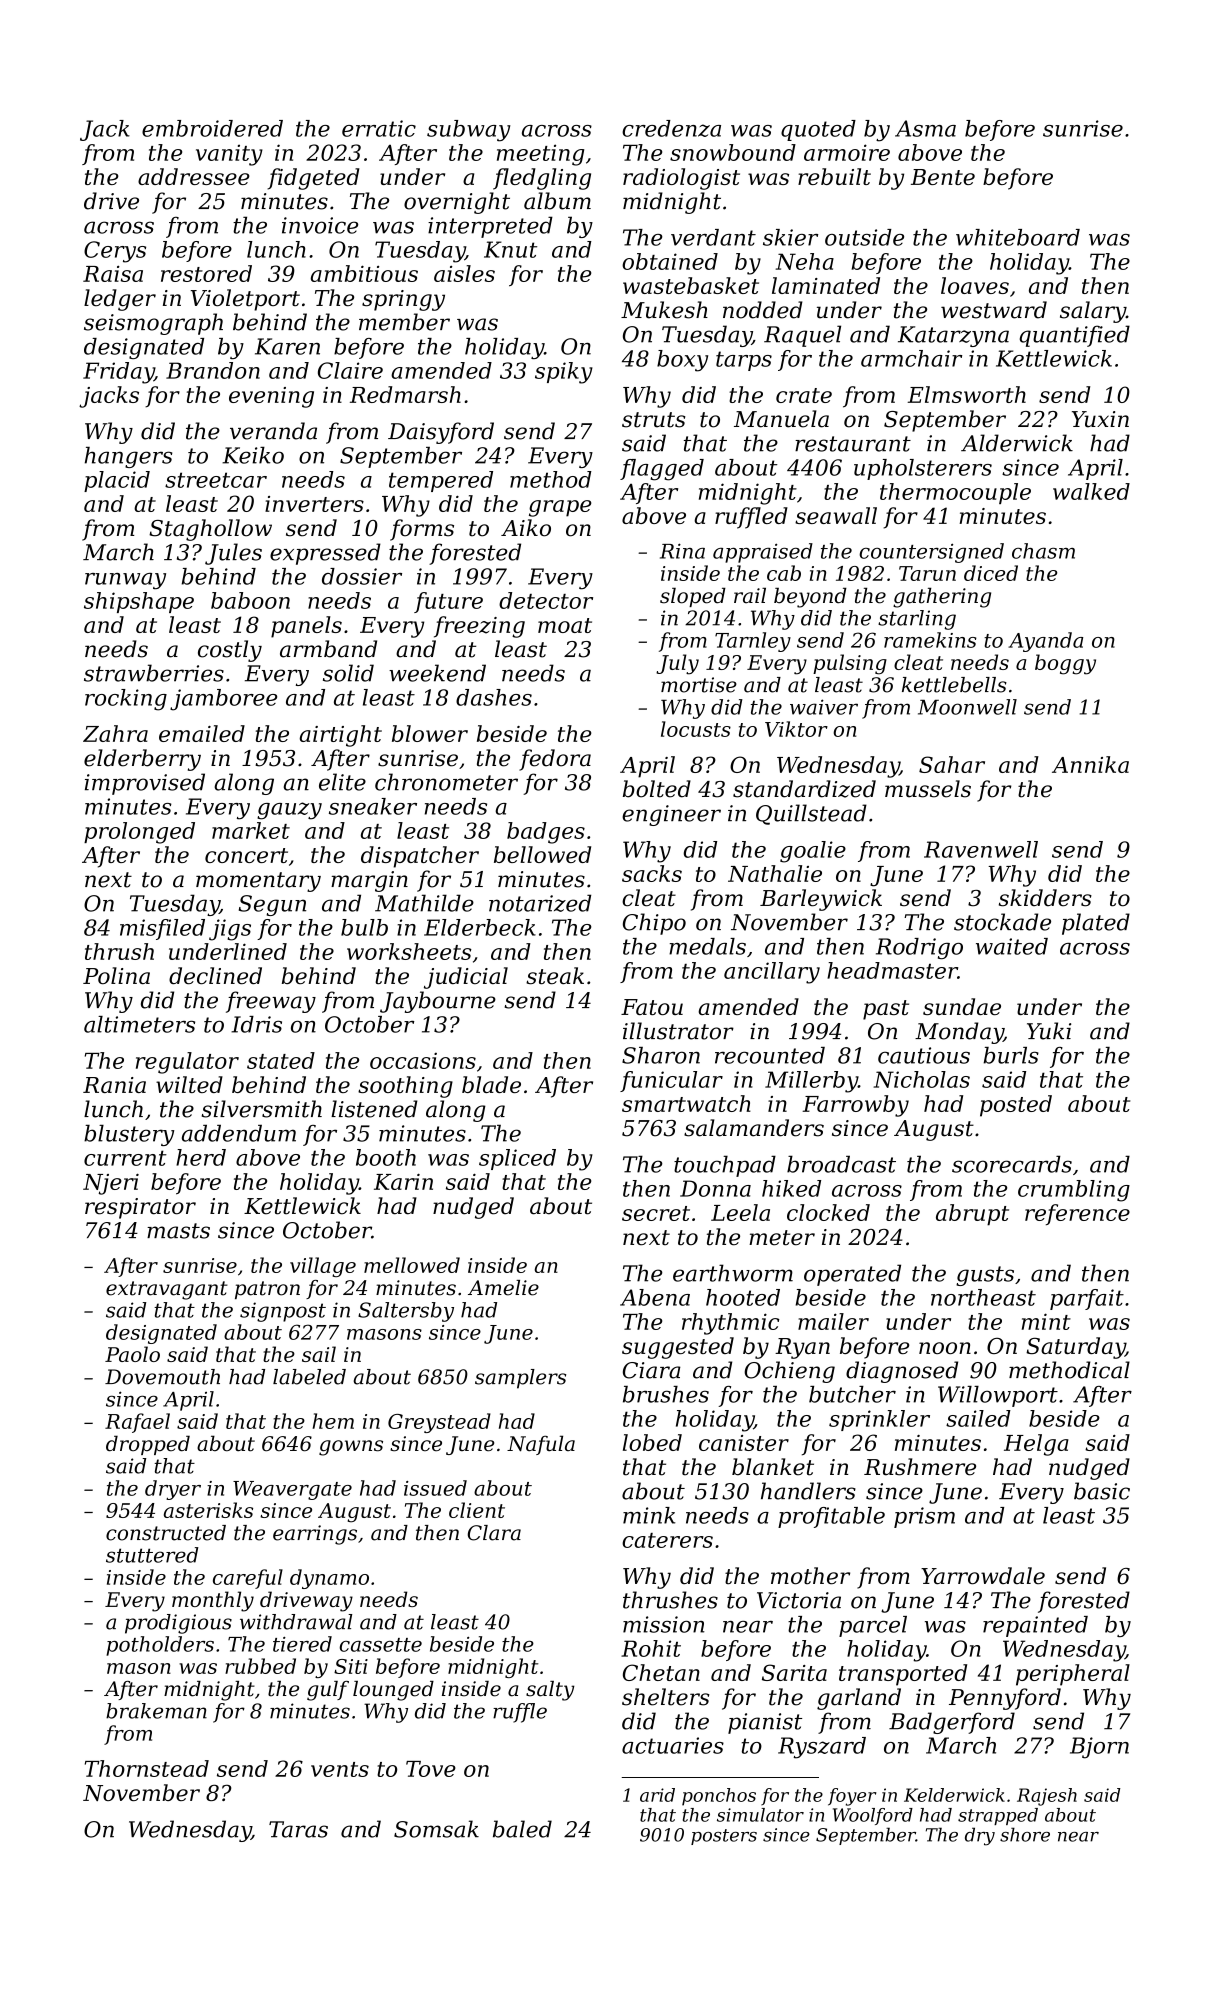  Describe the element at coordinates (699, 685) in the screenshot. I see `mortise` at that location.
